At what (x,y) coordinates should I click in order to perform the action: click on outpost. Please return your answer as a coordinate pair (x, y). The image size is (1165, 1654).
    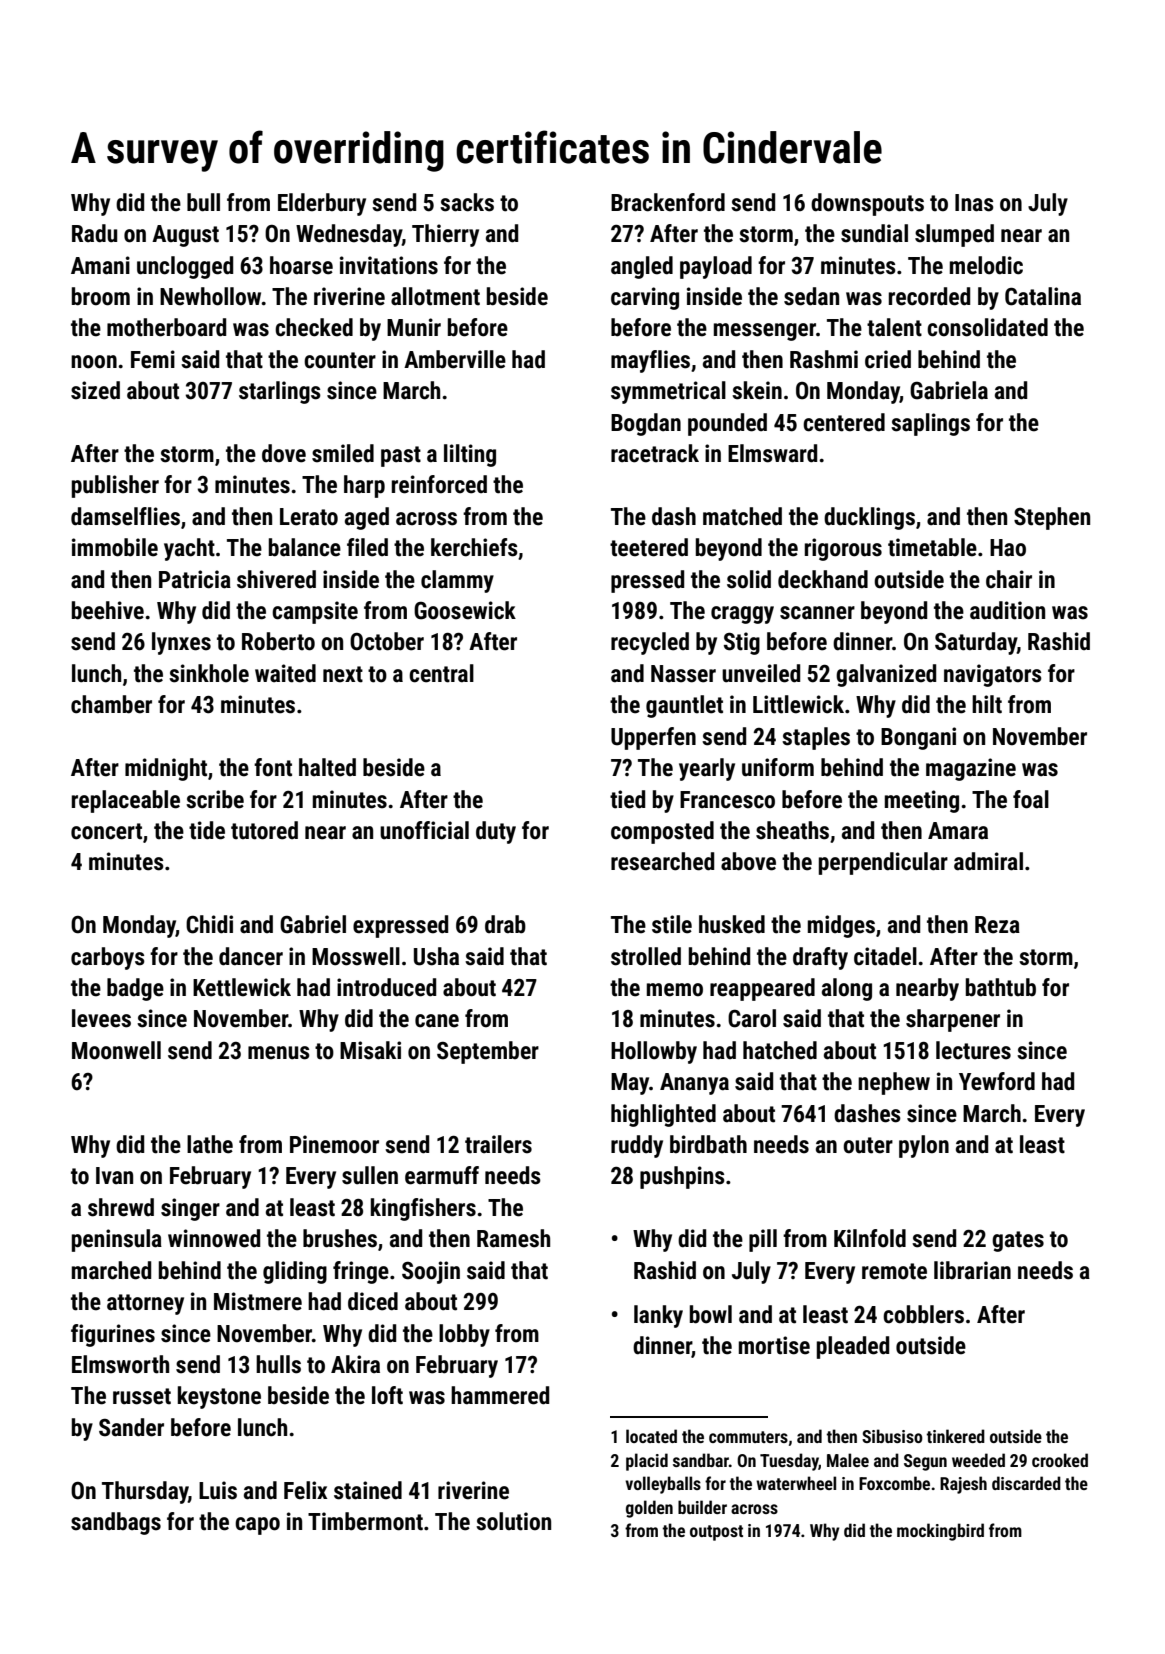
    Looking at the image, I should click on (716, 1533).
